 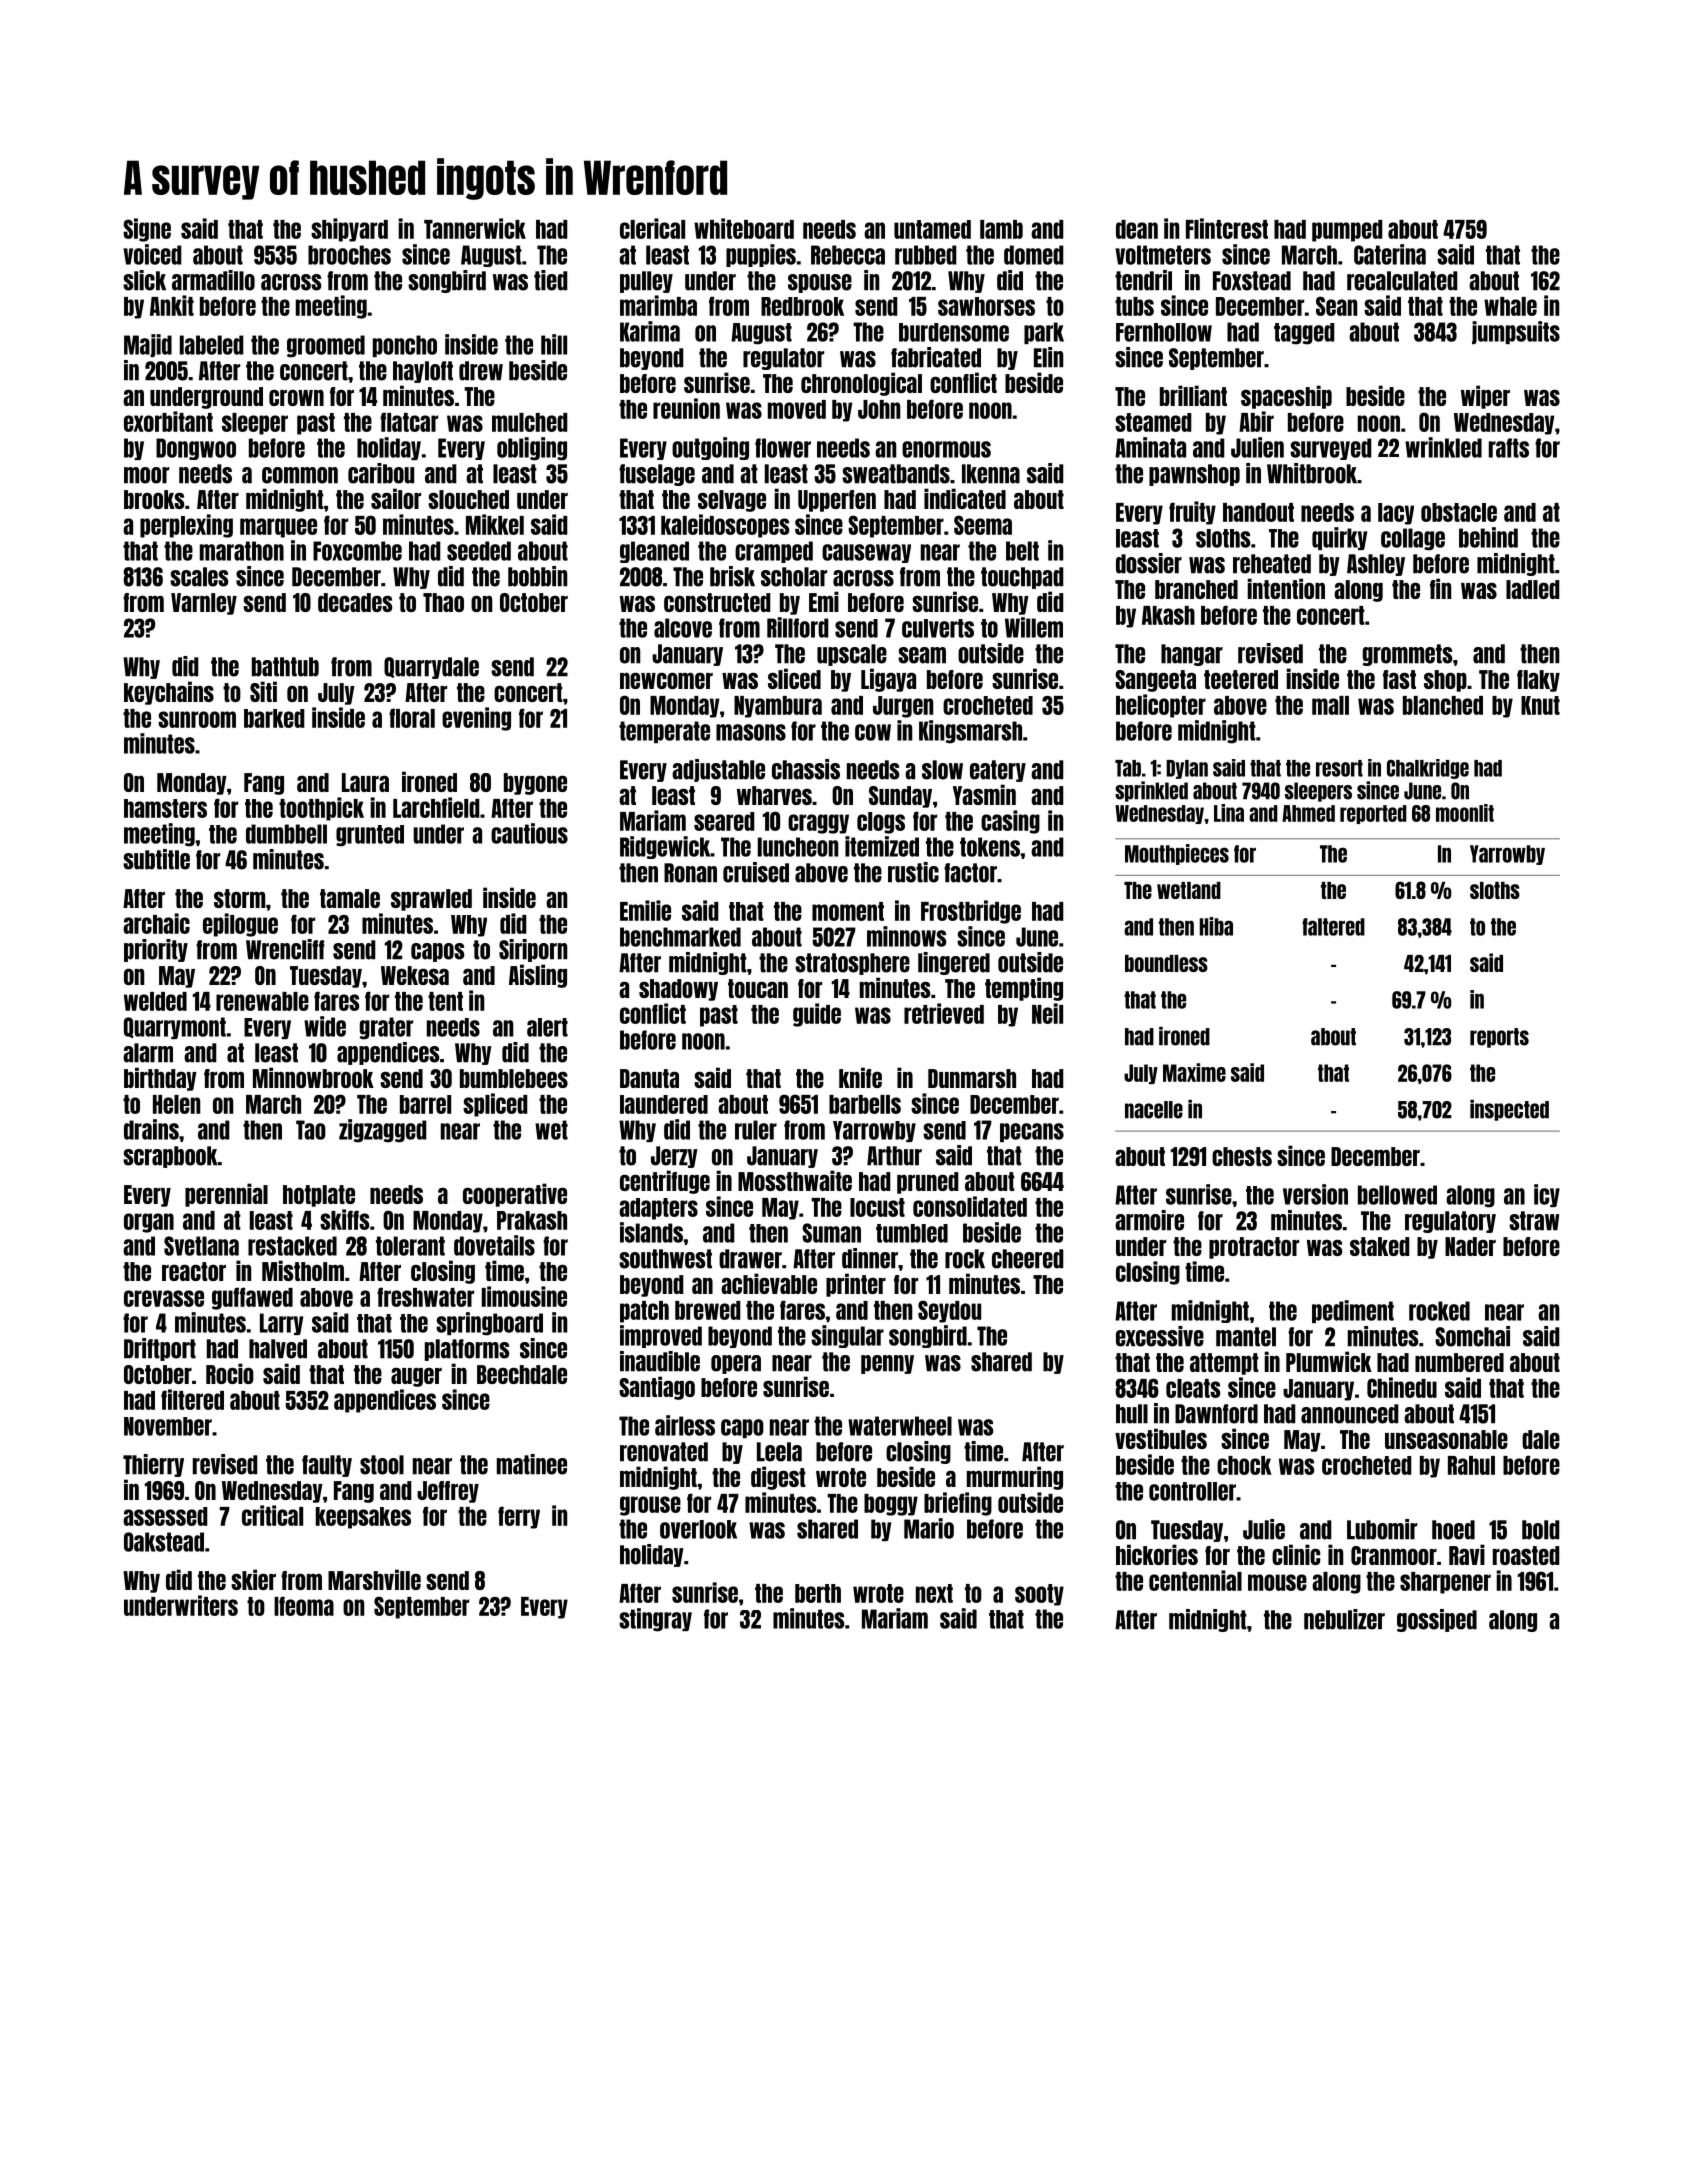 What do you see at coordinates (1376, 565) in the screenshot?
I see `Ashley` at bounding box center [1376, 565].
